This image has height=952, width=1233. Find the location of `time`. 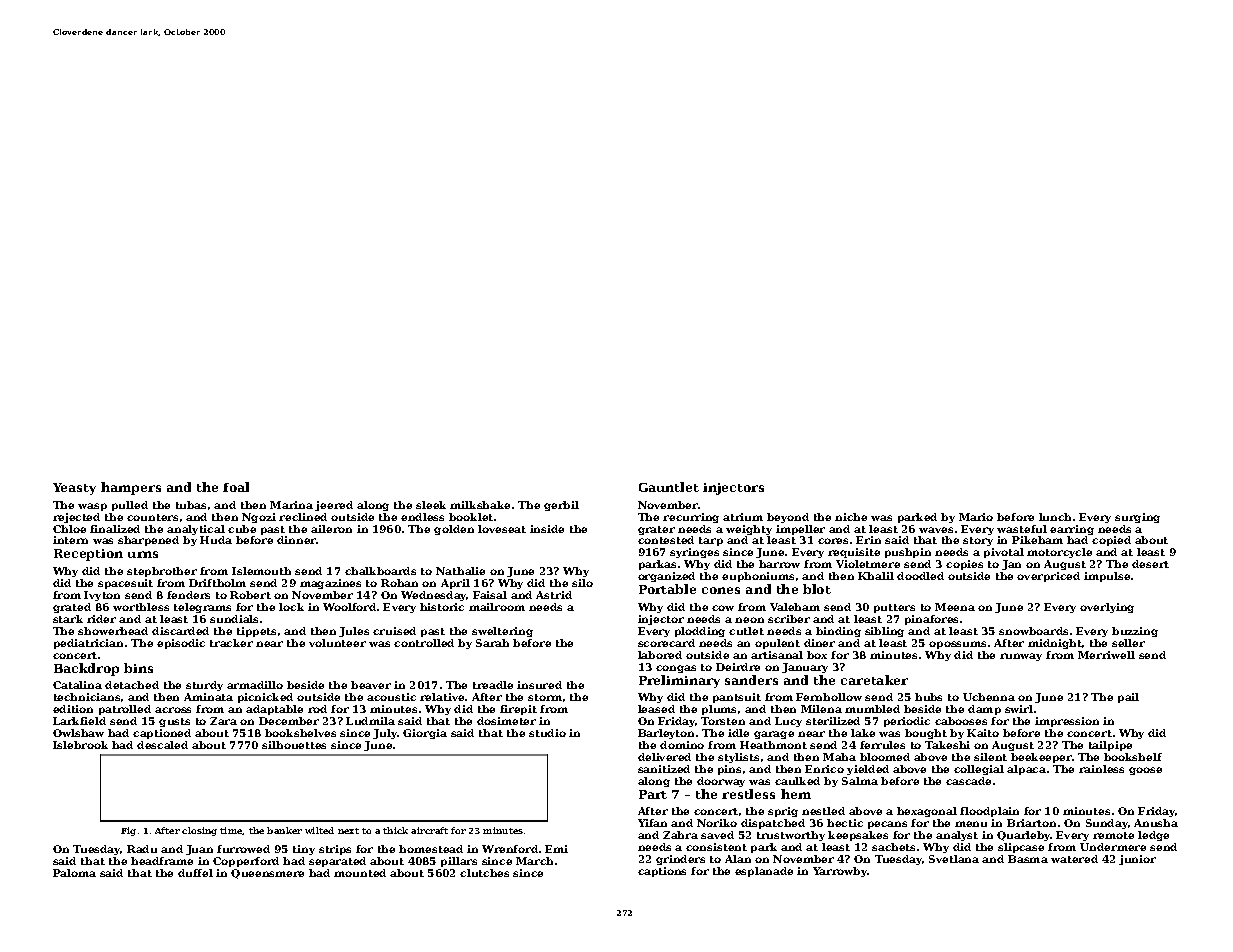

time is located at coordinates (231, 831).
